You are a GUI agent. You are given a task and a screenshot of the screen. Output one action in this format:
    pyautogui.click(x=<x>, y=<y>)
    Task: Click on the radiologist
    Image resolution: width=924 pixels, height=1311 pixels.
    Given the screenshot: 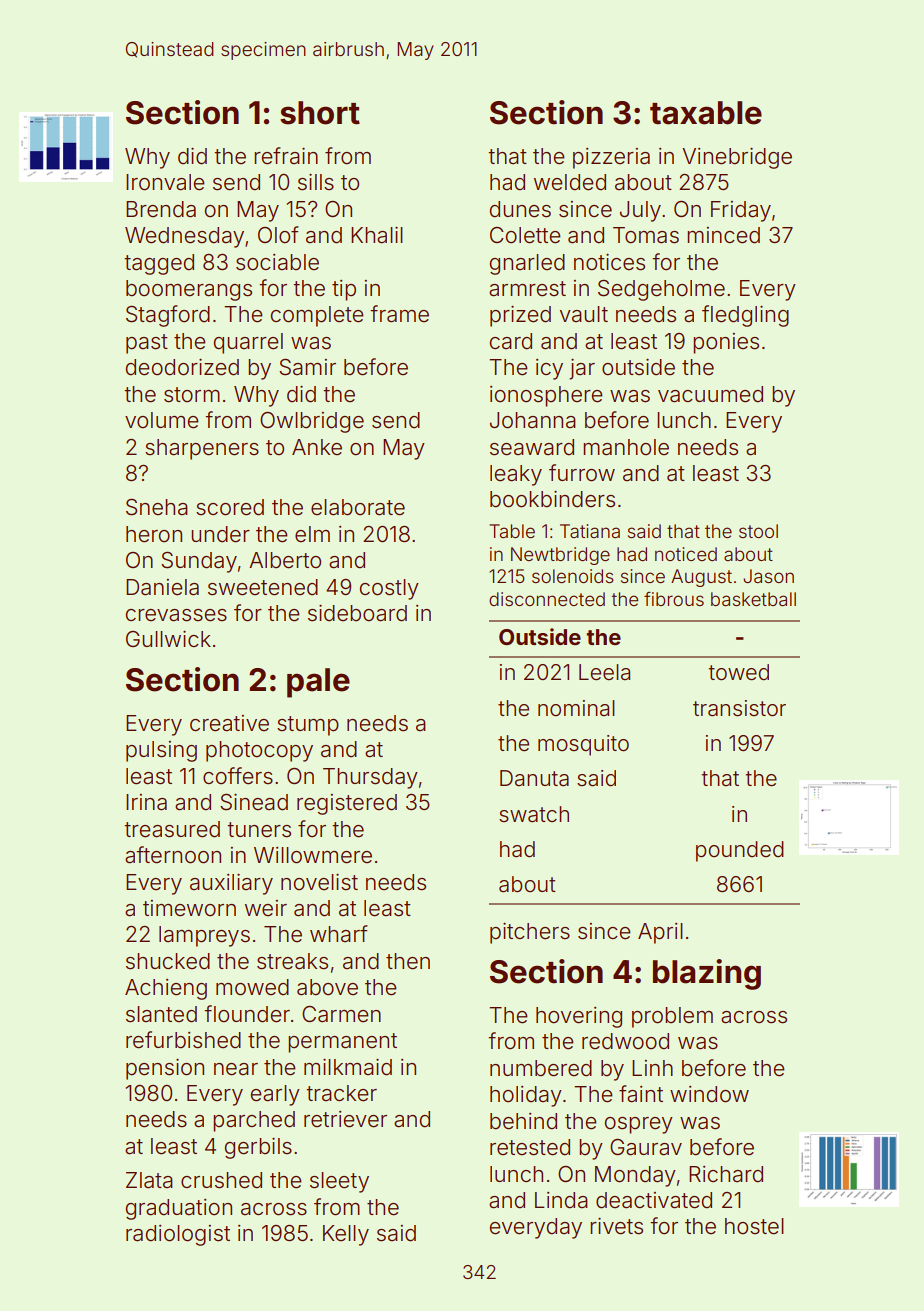 What is the action you would take?
    pyautogui.click(x=178, y=1235)
